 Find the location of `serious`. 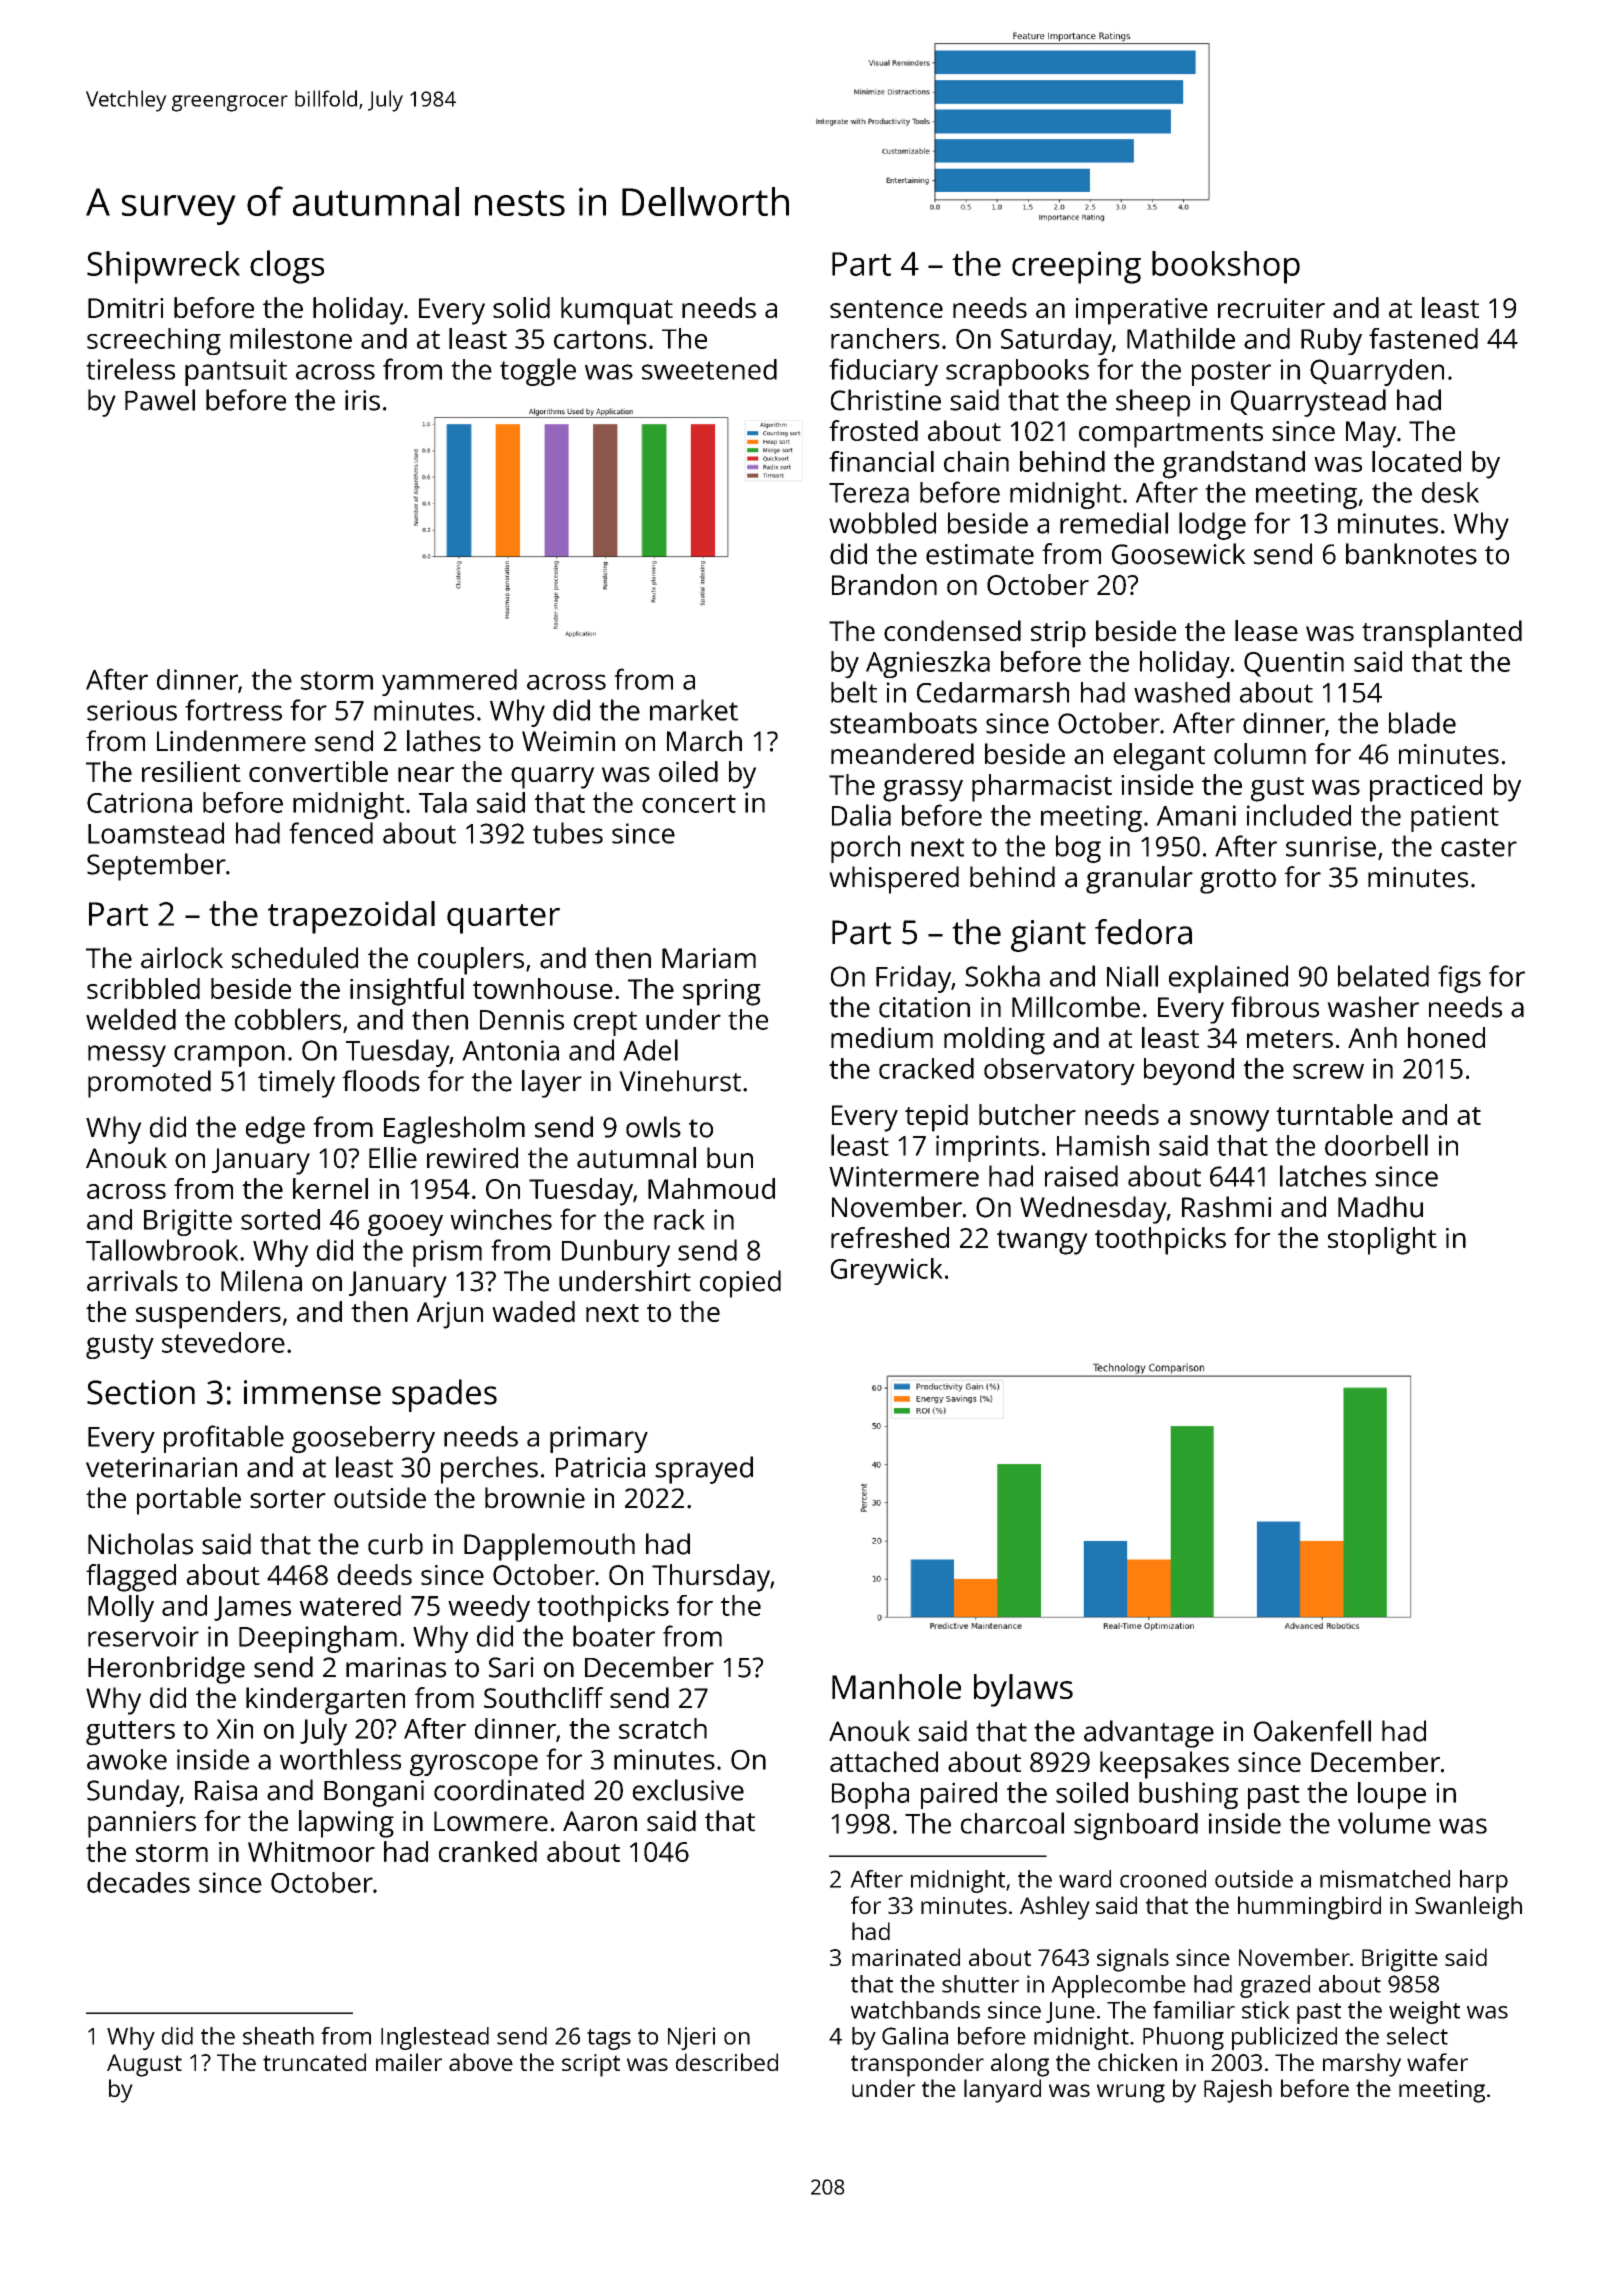

serious is located at coordinates (132, 710).
